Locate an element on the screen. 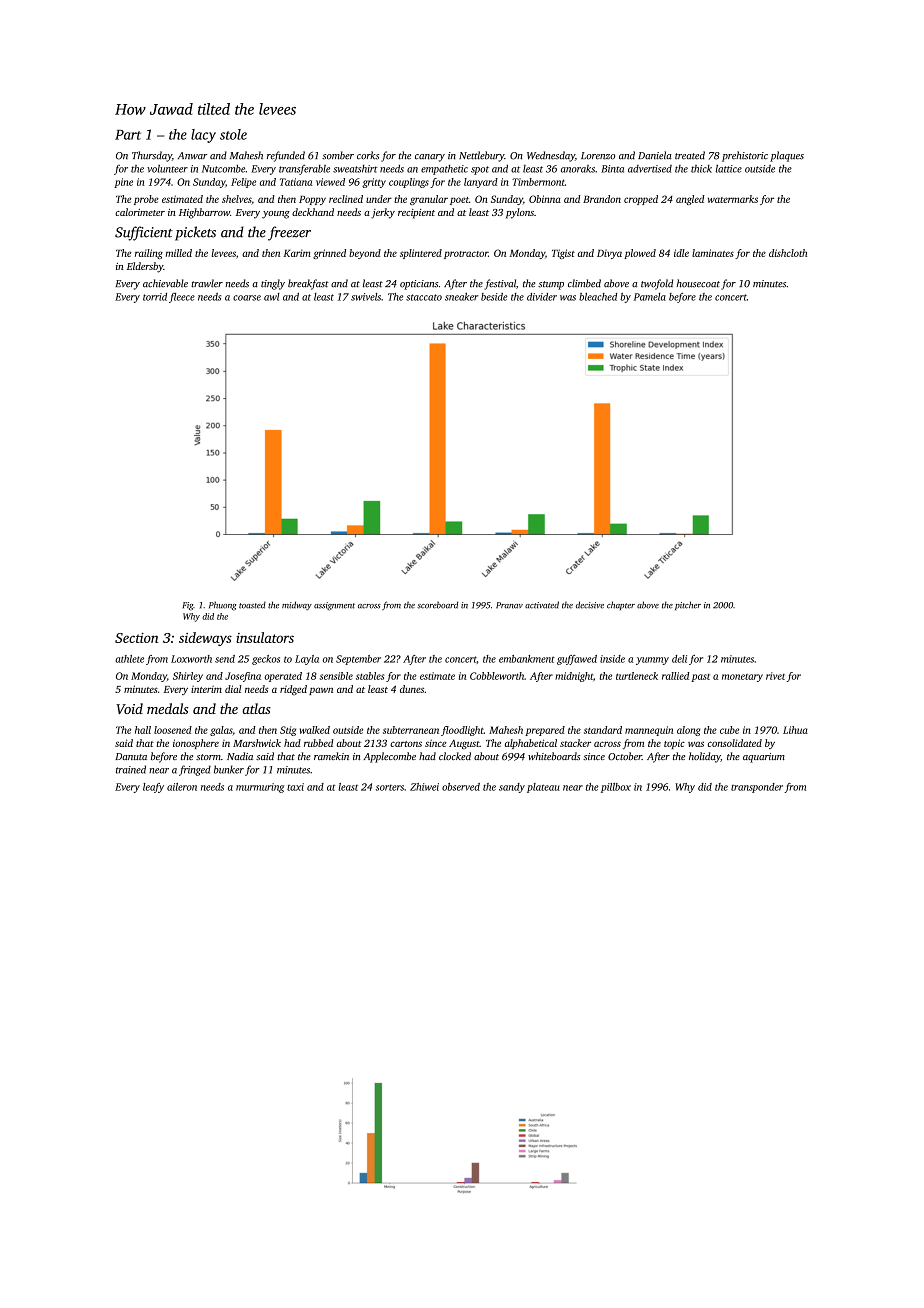 The image size is (924, 1308). Part is located at coordinates (128, 135).
